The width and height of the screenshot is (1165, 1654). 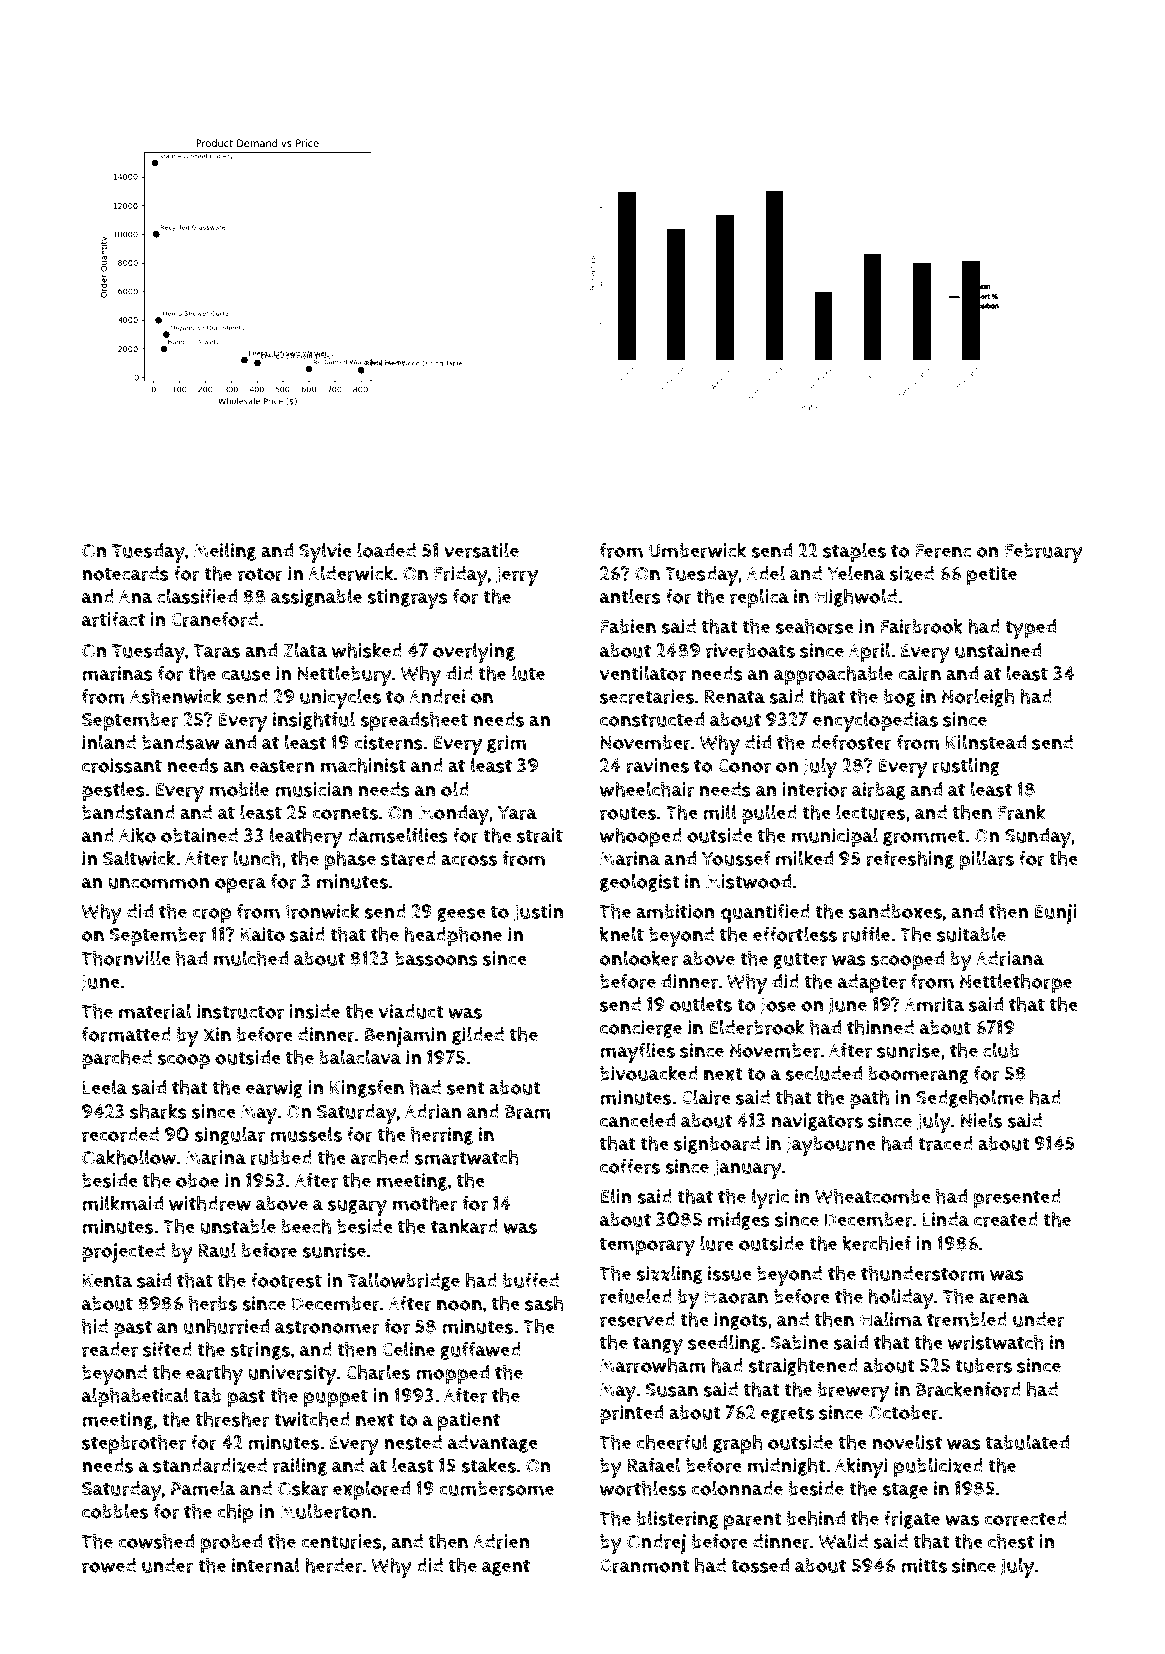 I want to click on guffawed, so click(x=480, y=1351).
